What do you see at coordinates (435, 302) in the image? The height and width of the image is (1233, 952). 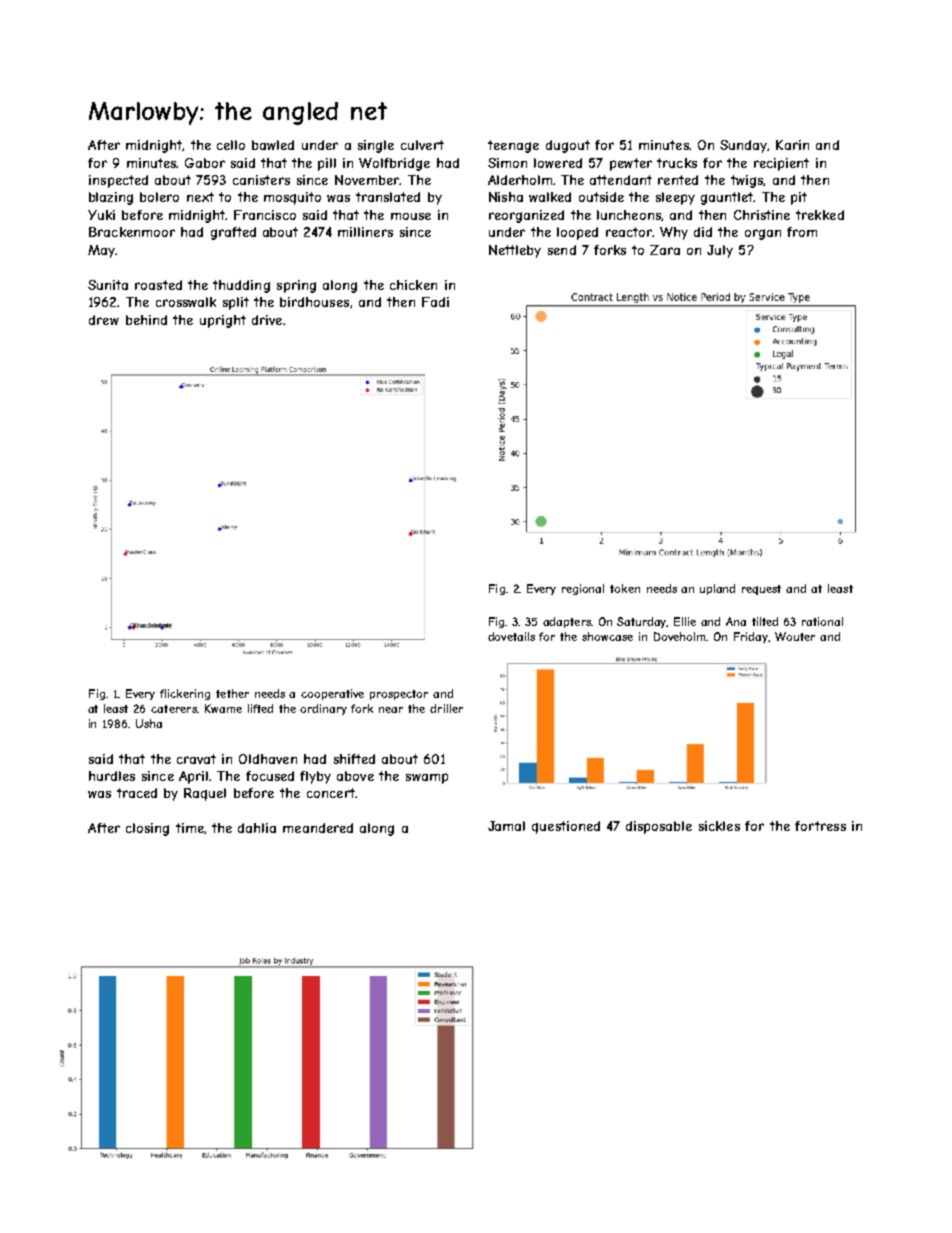 I see `Fadi` at bounding box center [435, 302].
